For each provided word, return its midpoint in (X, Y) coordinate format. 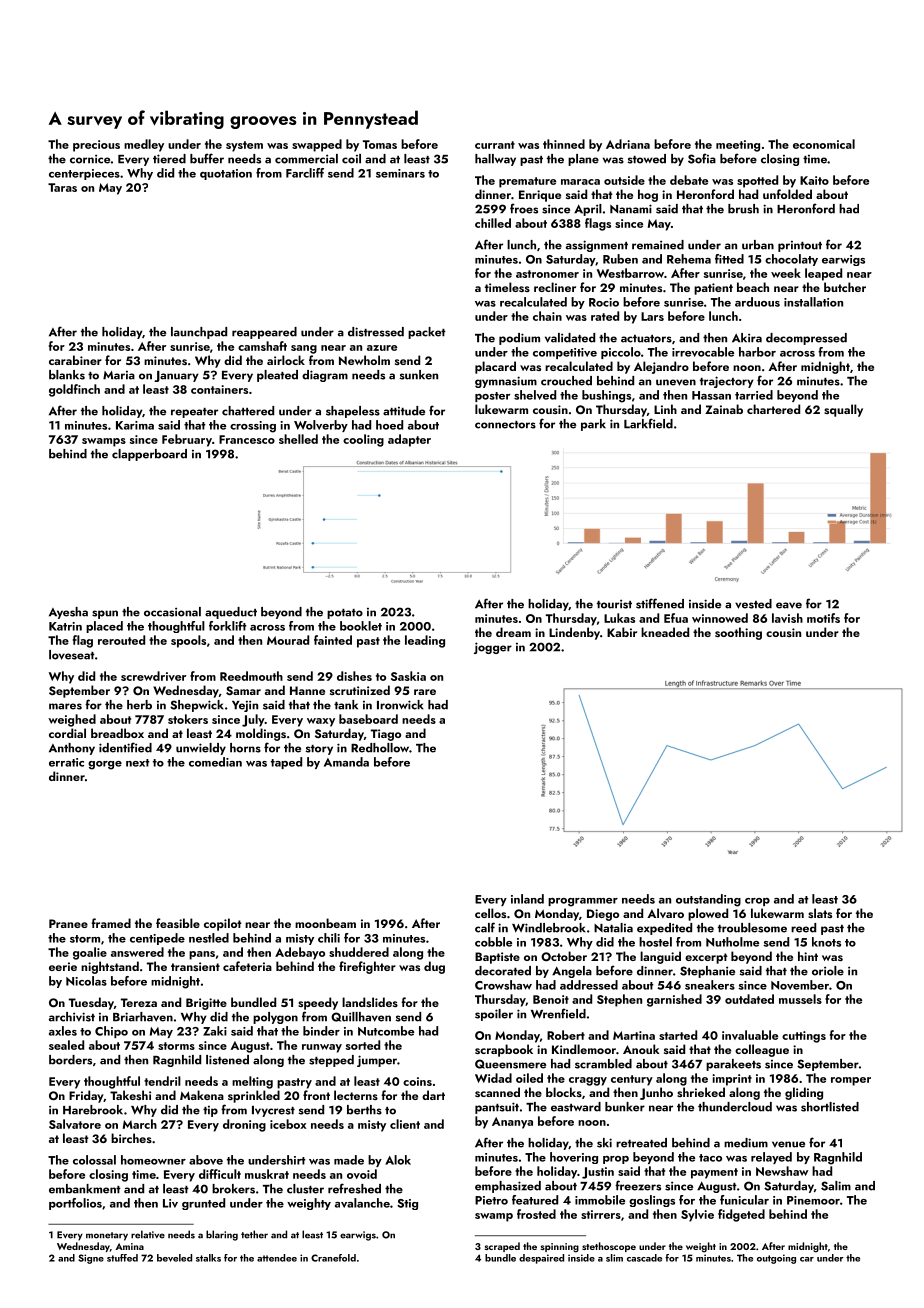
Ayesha (68, 613)
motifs (823, 618)
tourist (614, 604)
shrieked (701, 1092)
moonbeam (325, 923)
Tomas (380, 144)
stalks (208, 1258)
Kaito (814, 180)
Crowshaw (503, 985)
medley (144, 145)
